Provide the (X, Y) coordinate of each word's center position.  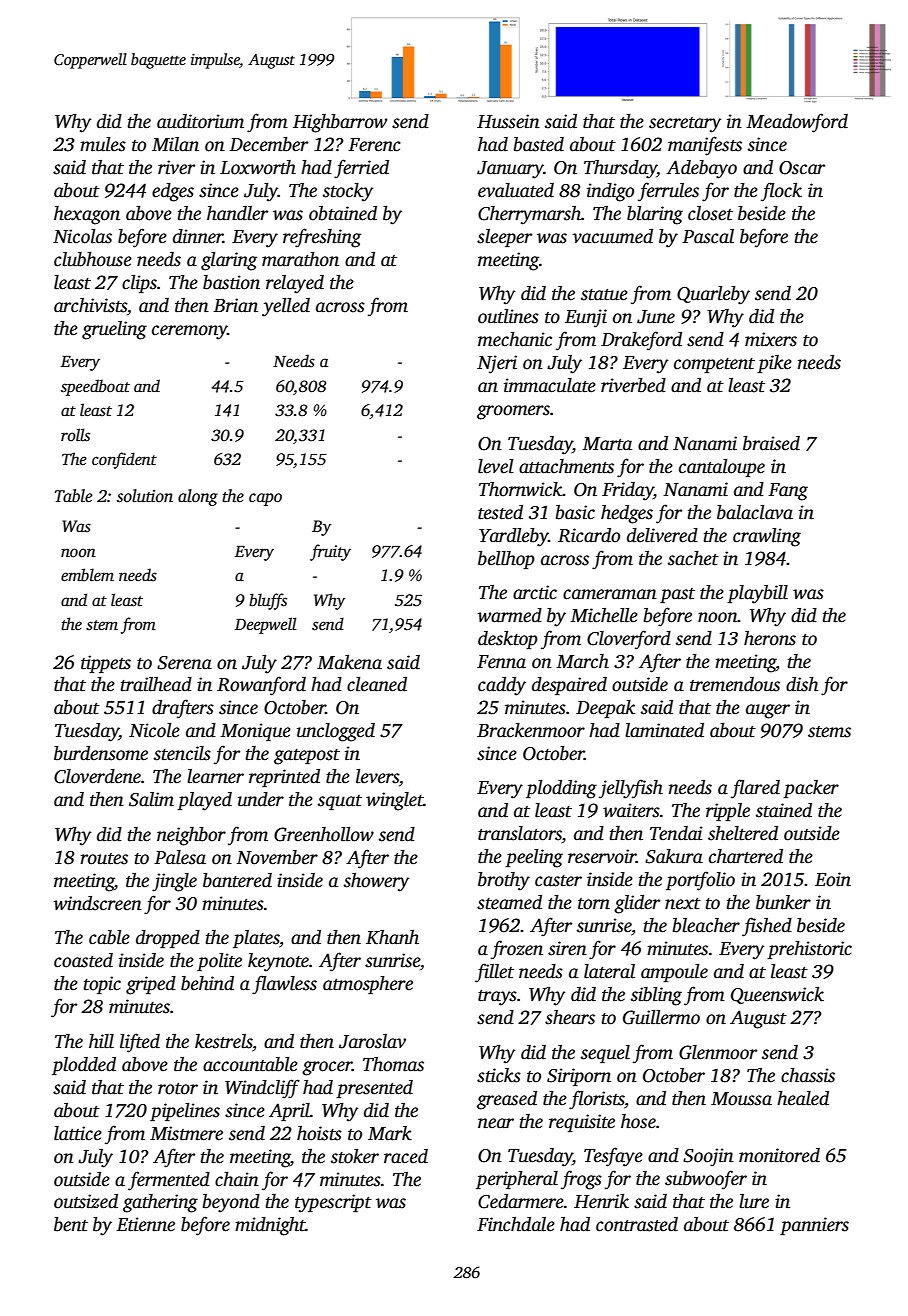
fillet (494, 973)
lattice (78, 1133)
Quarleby (713, 295)
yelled (286, 307)
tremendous (735, 684)
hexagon (87, 215)
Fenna (501, 662)
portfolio (700, 881)
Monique (255, 732)
